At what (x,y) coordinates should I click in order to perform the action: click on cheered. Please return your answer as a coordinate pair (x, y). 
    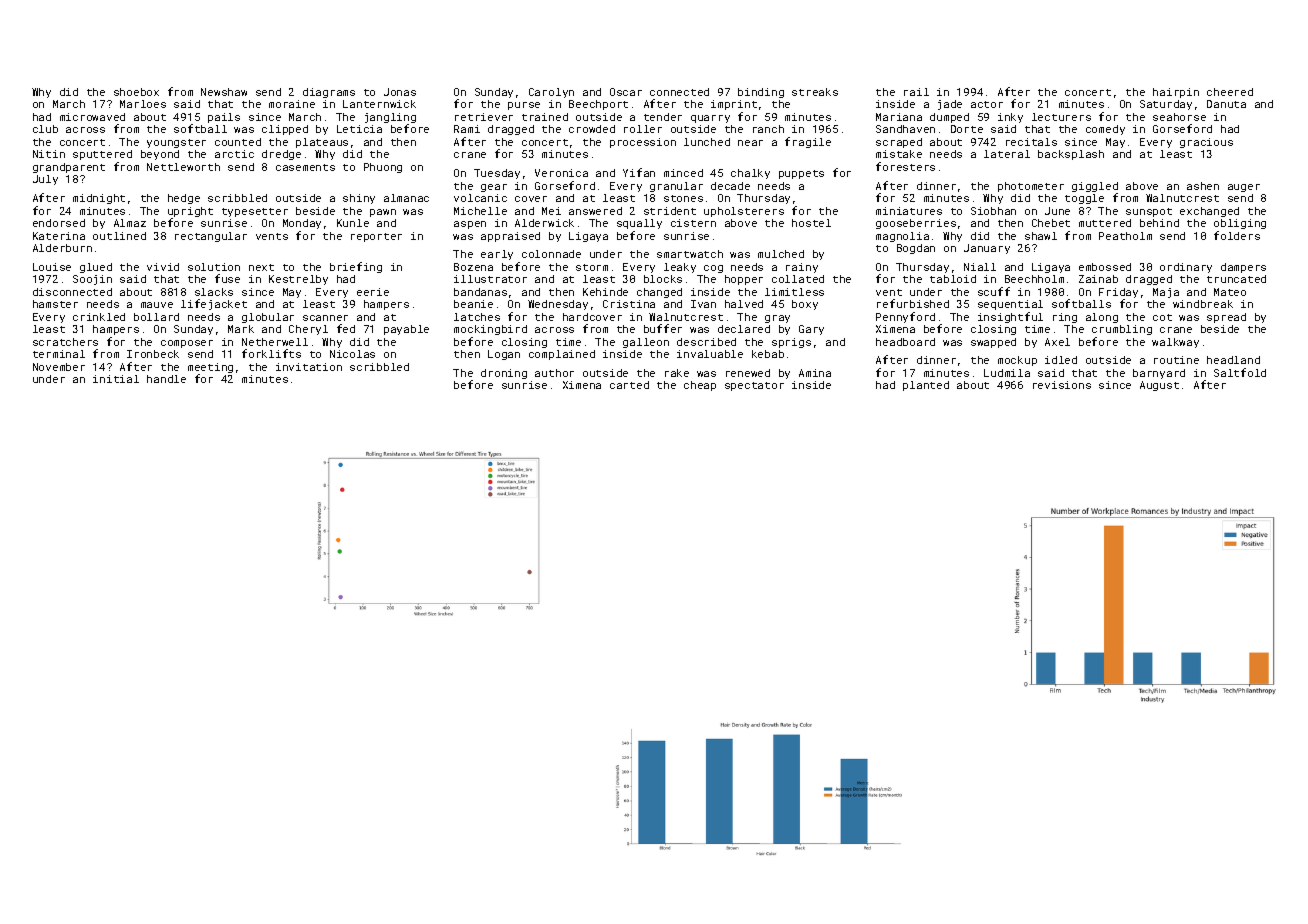
    Looking at the image, I should click on (1230, 92).
